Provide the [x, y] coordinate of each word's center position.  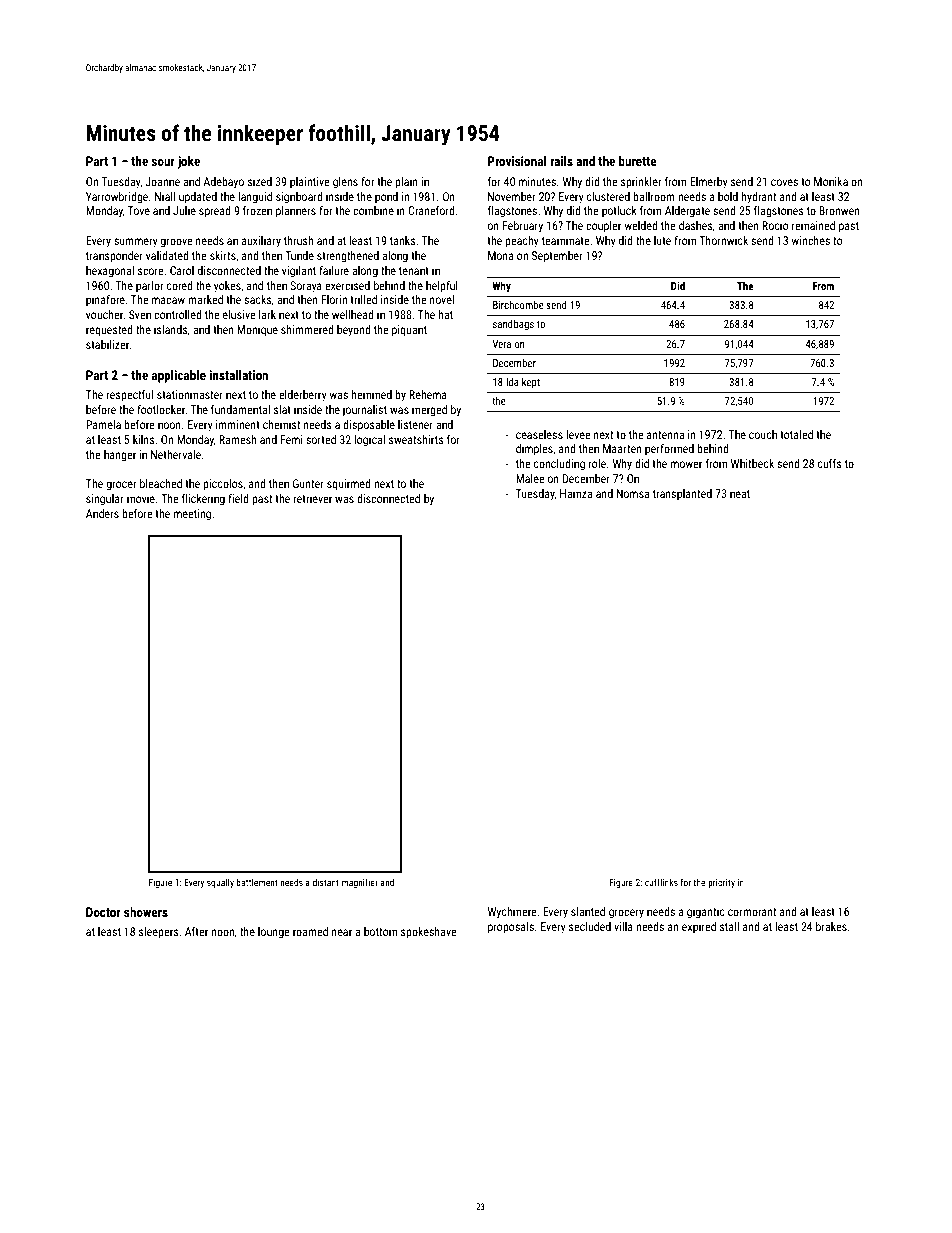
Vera [501, 344]
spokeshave [429, 933]
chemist [281, 424]
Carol [182, 270]
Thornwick [723, 240]
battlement [257, 882]
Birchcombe [518, 305]
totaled [796, 434]
